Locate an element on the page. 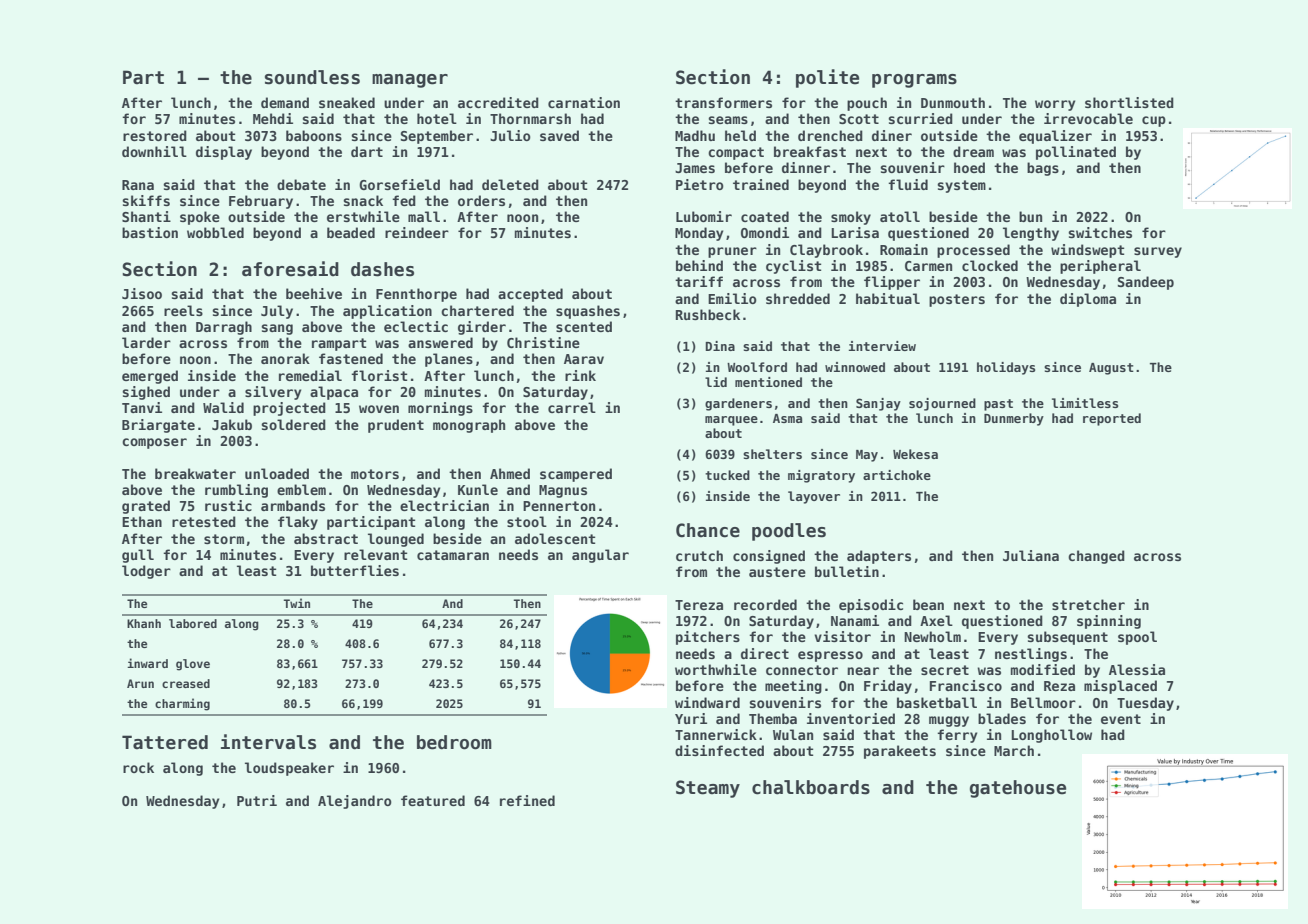  Lubomir is located at coordinates (704, 216).
